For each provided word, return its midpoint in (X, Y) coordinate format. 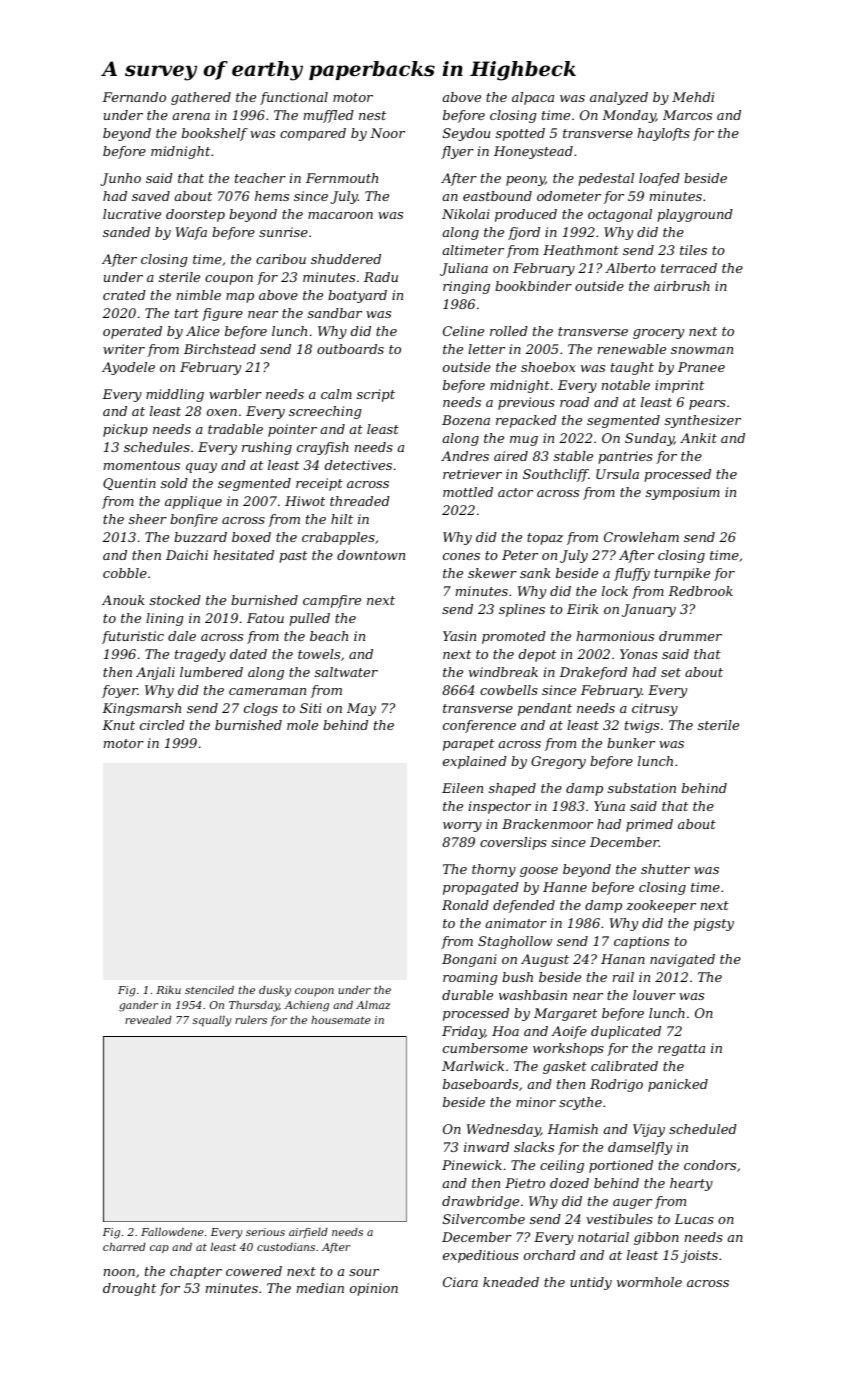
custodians (286, 1247)
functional (294, 98)
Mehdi (693, 97)
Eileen (462, 788)
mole (302, 725)
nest (372, 115)
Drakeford (593, 673)
